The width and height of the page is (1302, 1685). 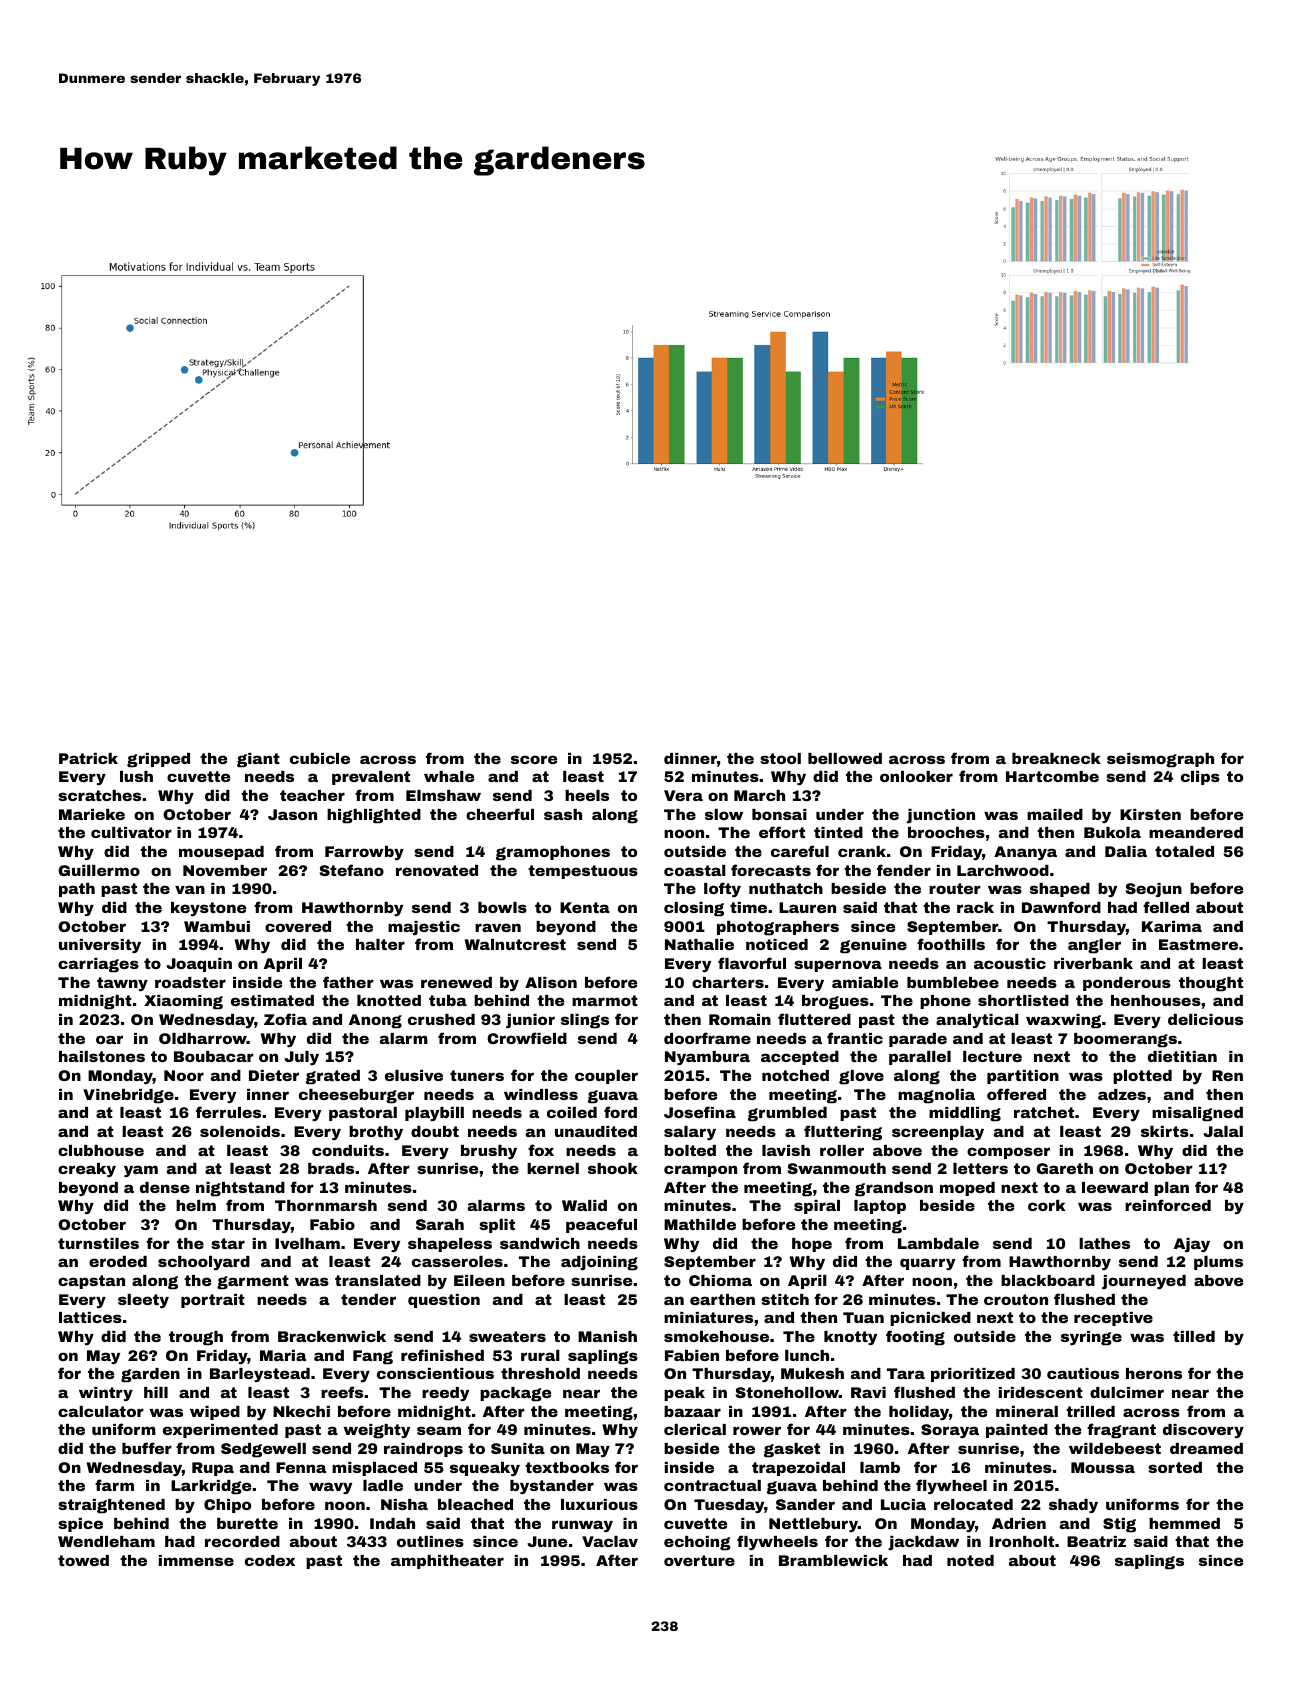 What do you see at coordinates (1064, 1168) in the page?
I see `Gareth` at bounding box center [1064, 1168].
